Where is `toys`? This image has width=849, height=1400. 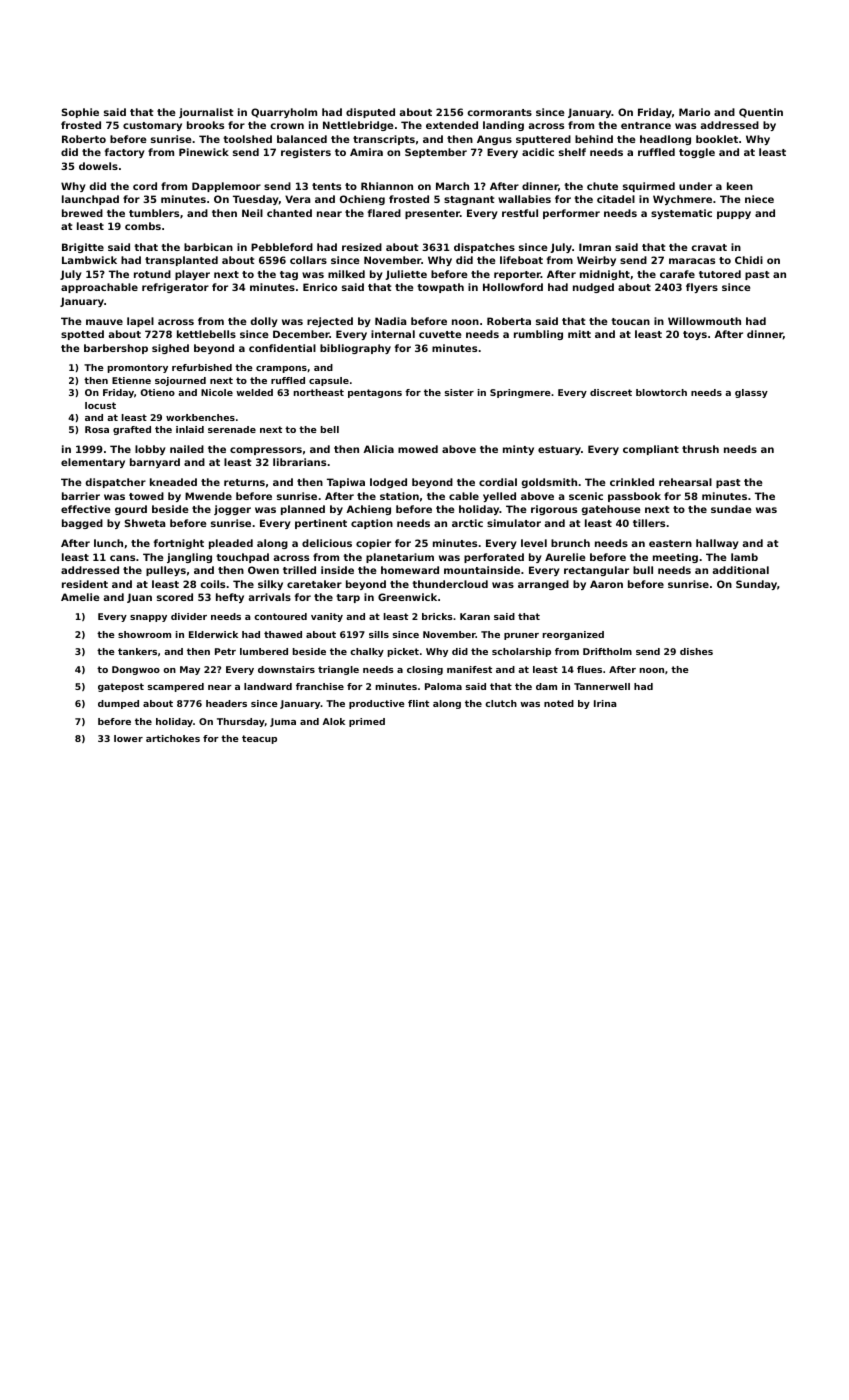 toys is located at coordinates (695, 335).
